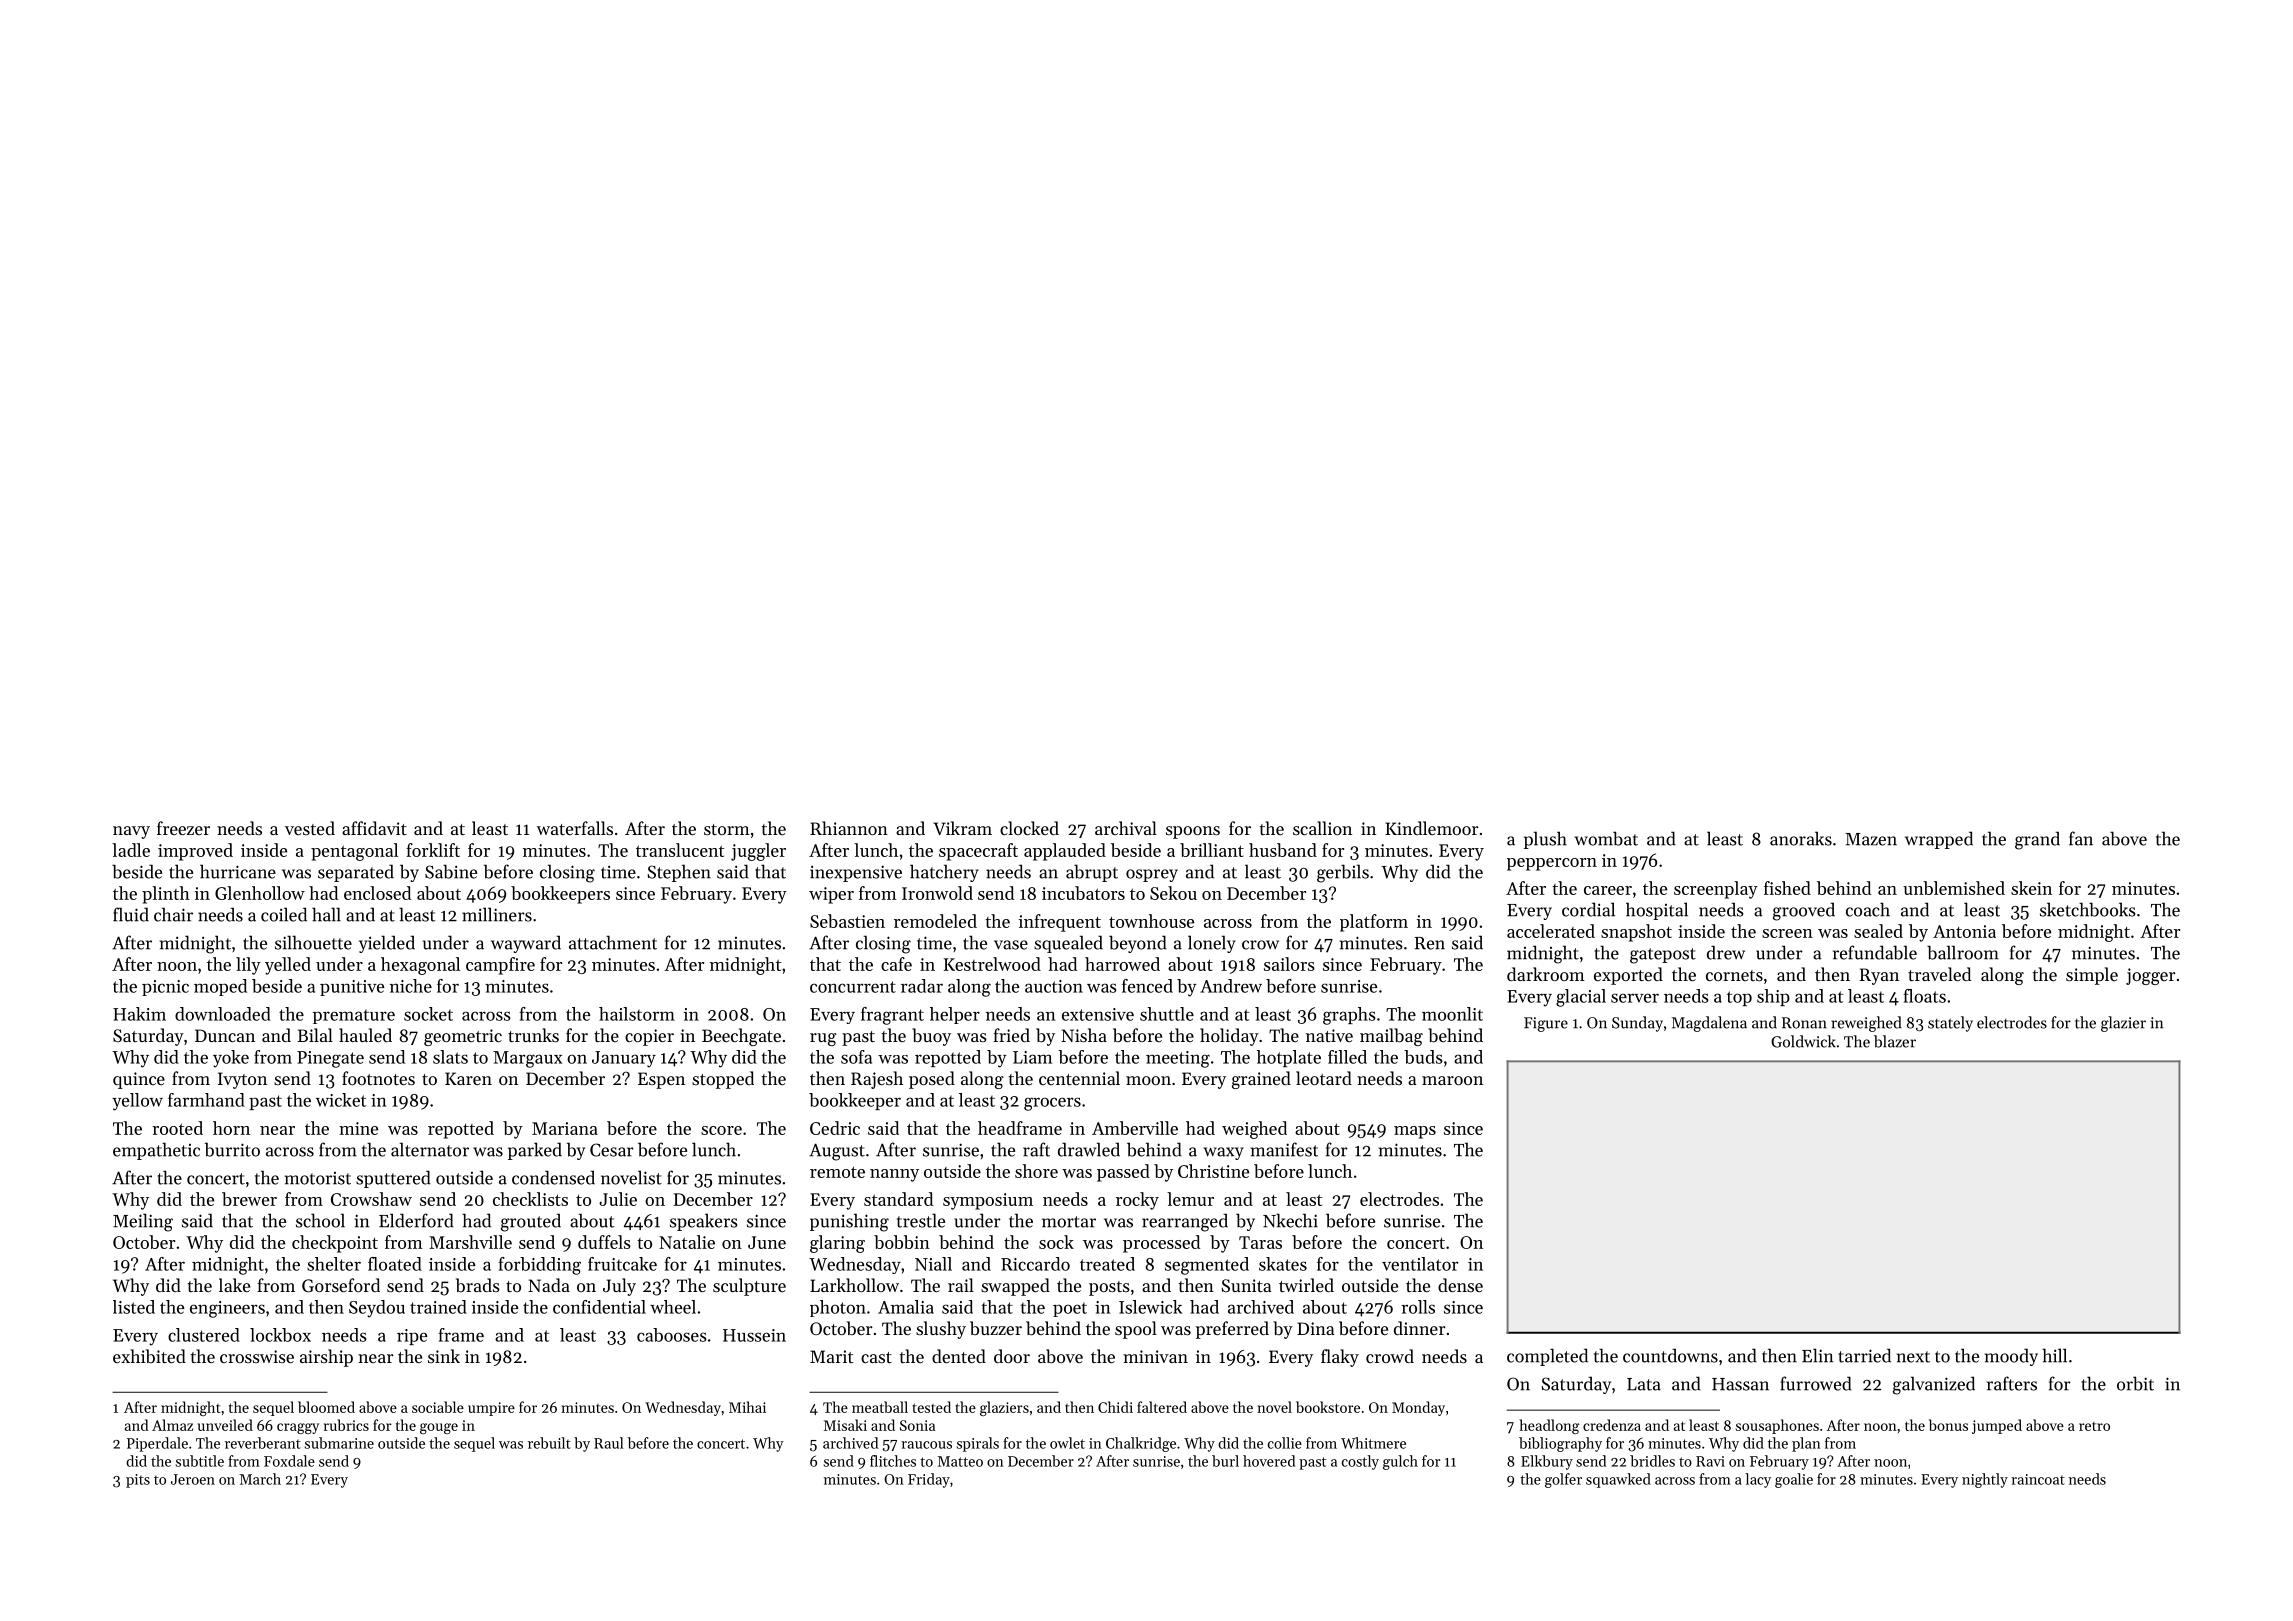 The image size is (2293, 1621). Describe the element at coordinates (334, 1264) in the page. I see `shelter` at that location.
